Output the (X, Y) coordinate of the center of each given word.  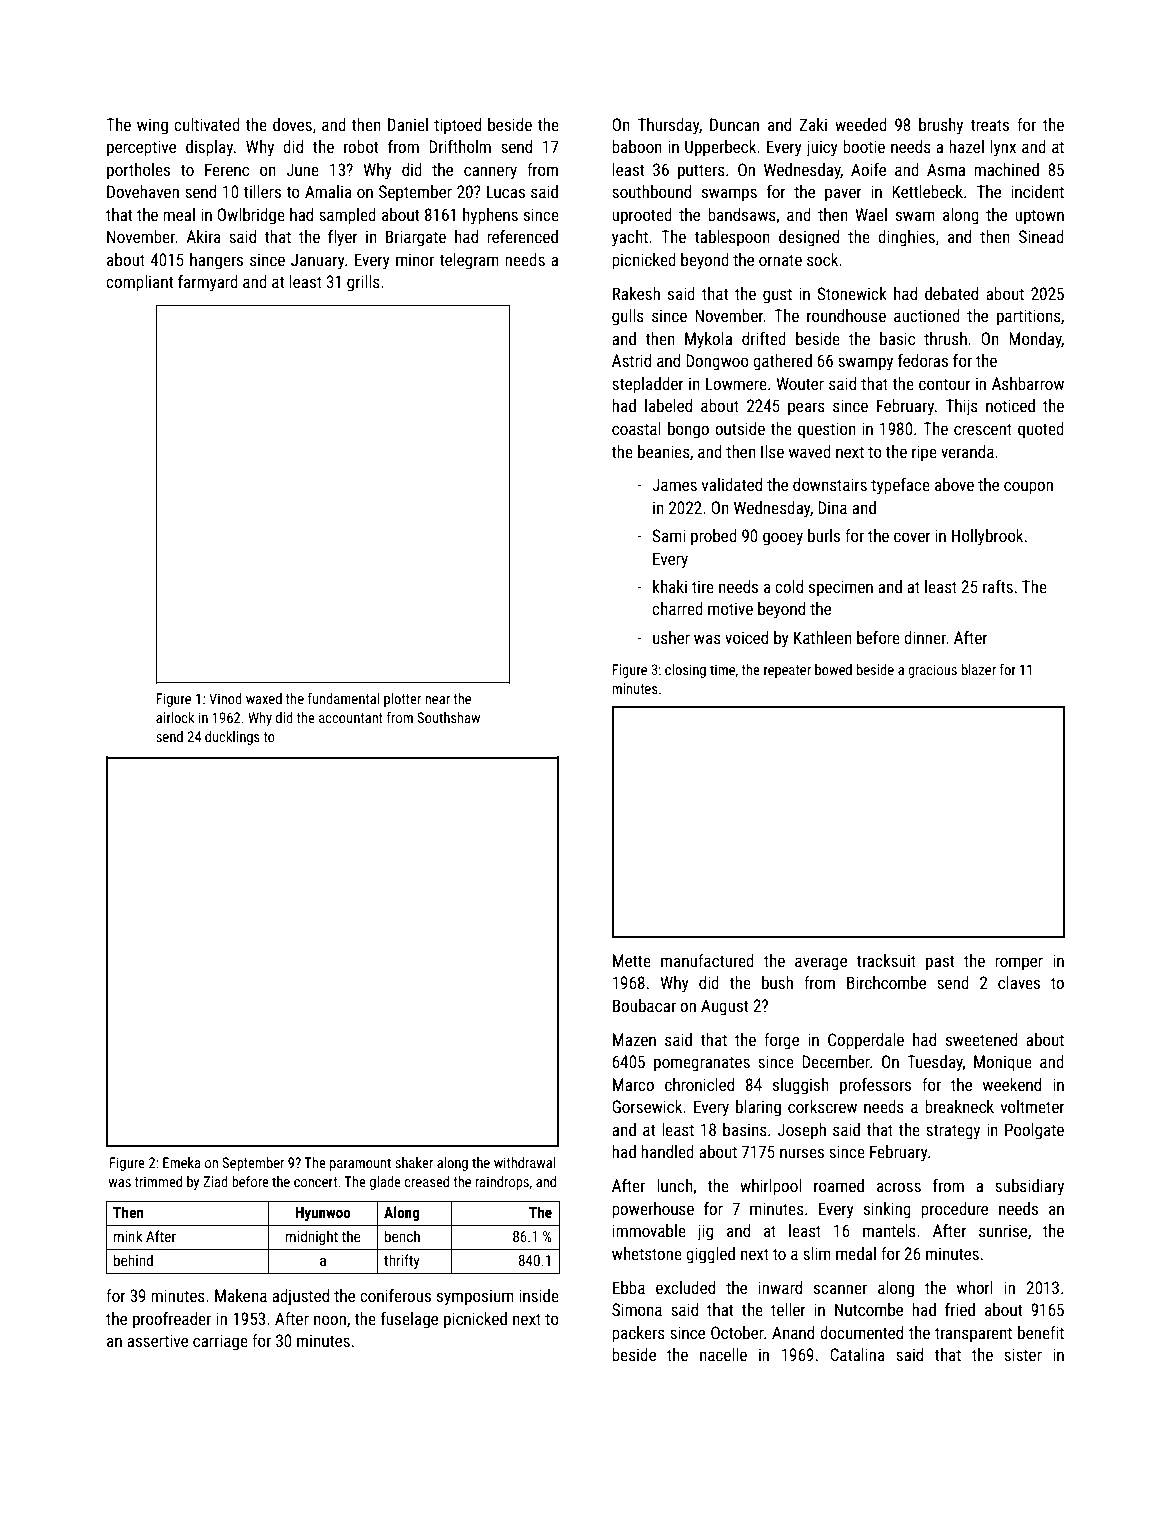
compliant (139, 283)
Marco (633, 1084)
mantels (889, 1230)
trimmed (158, 1181)
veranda (967, 451)
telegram (469, 261)
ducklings (232, 738)
